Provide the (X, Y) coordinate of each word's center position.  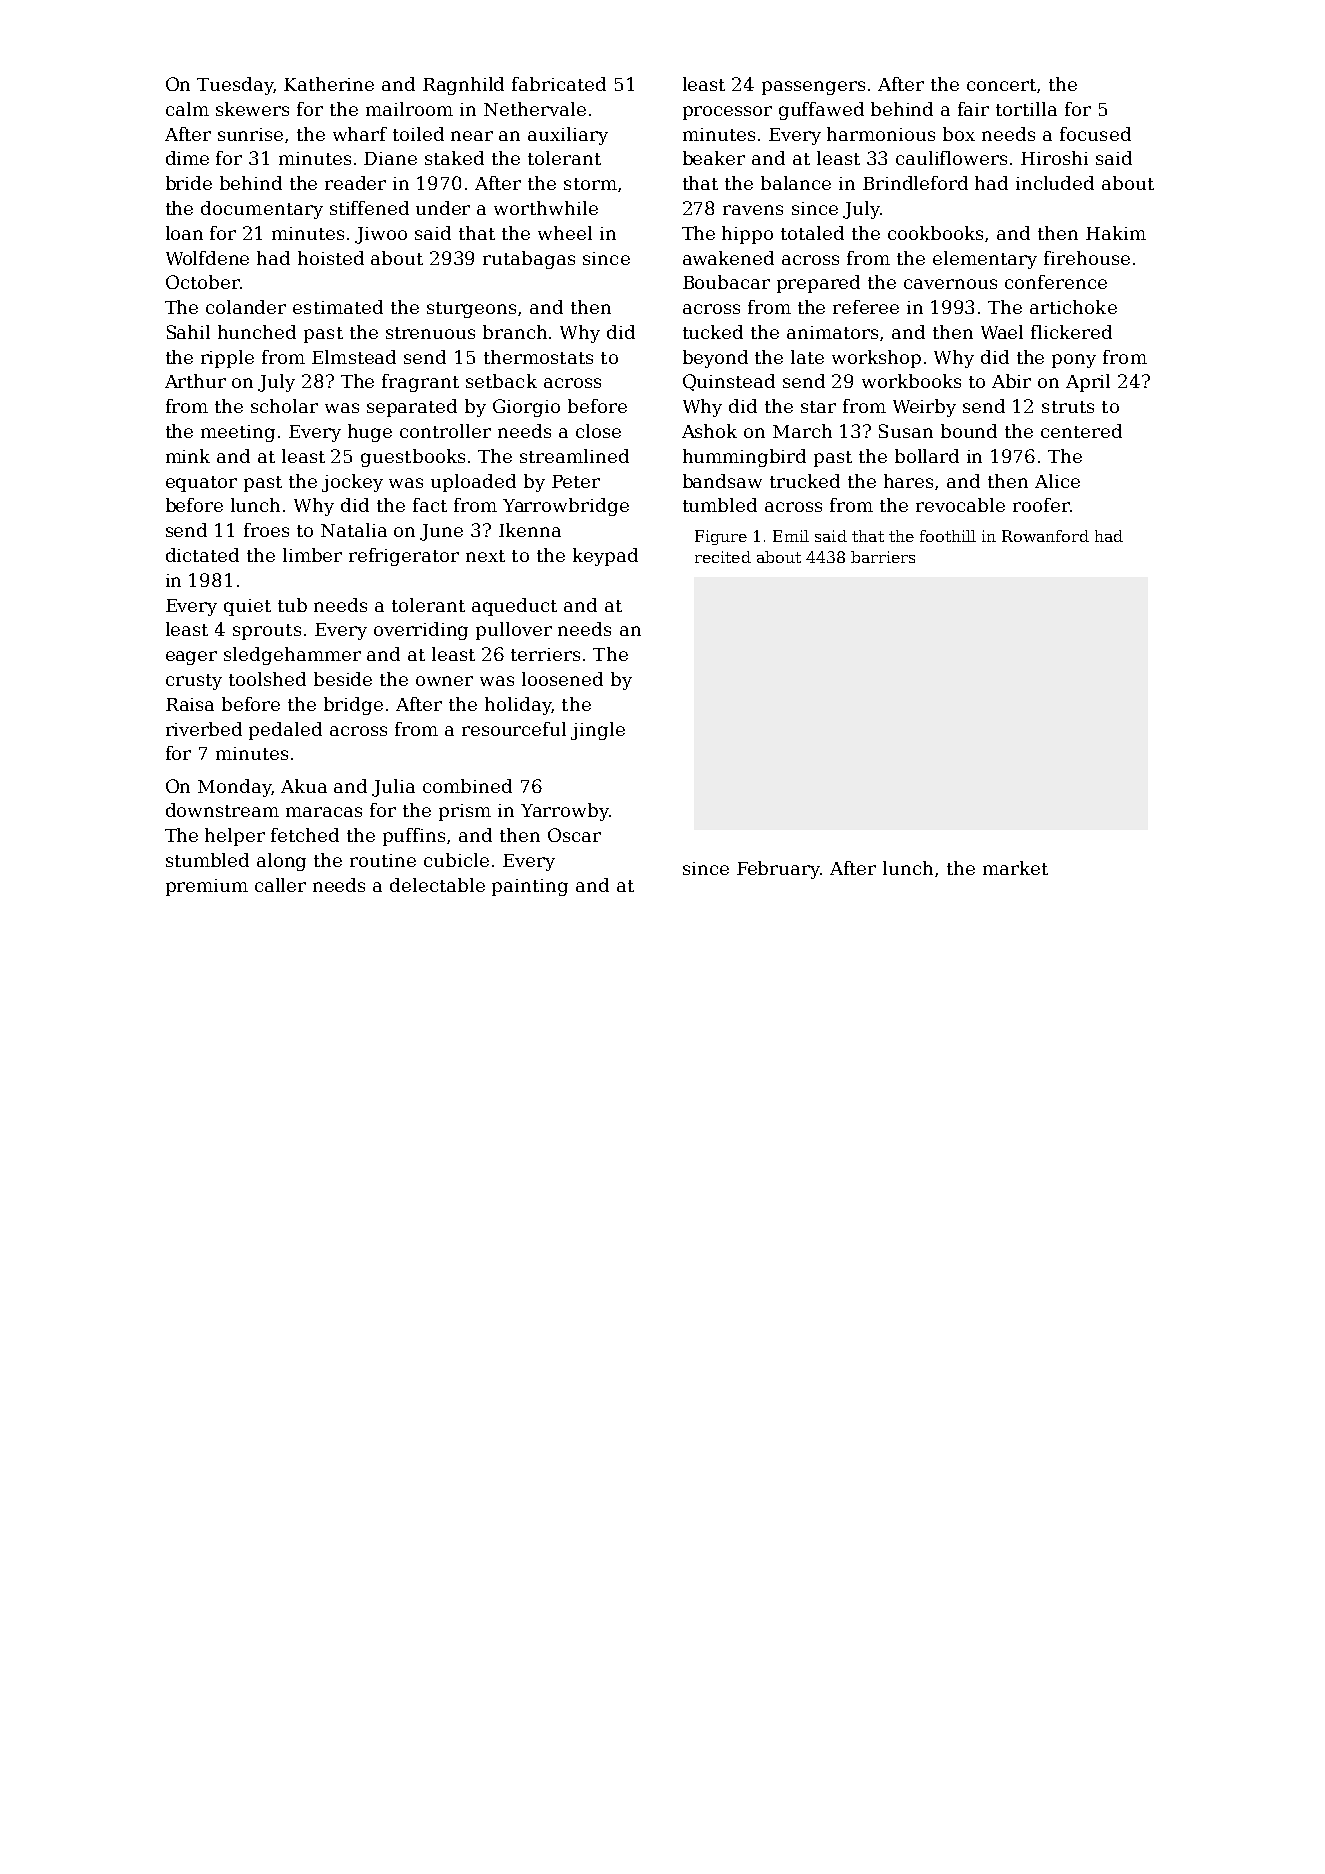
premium (207, 887)
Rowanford (1045, 536)
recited (723, 557)
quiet (247, 607)
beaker (714, 158)
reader (355, 183)
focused (1095, 134)
